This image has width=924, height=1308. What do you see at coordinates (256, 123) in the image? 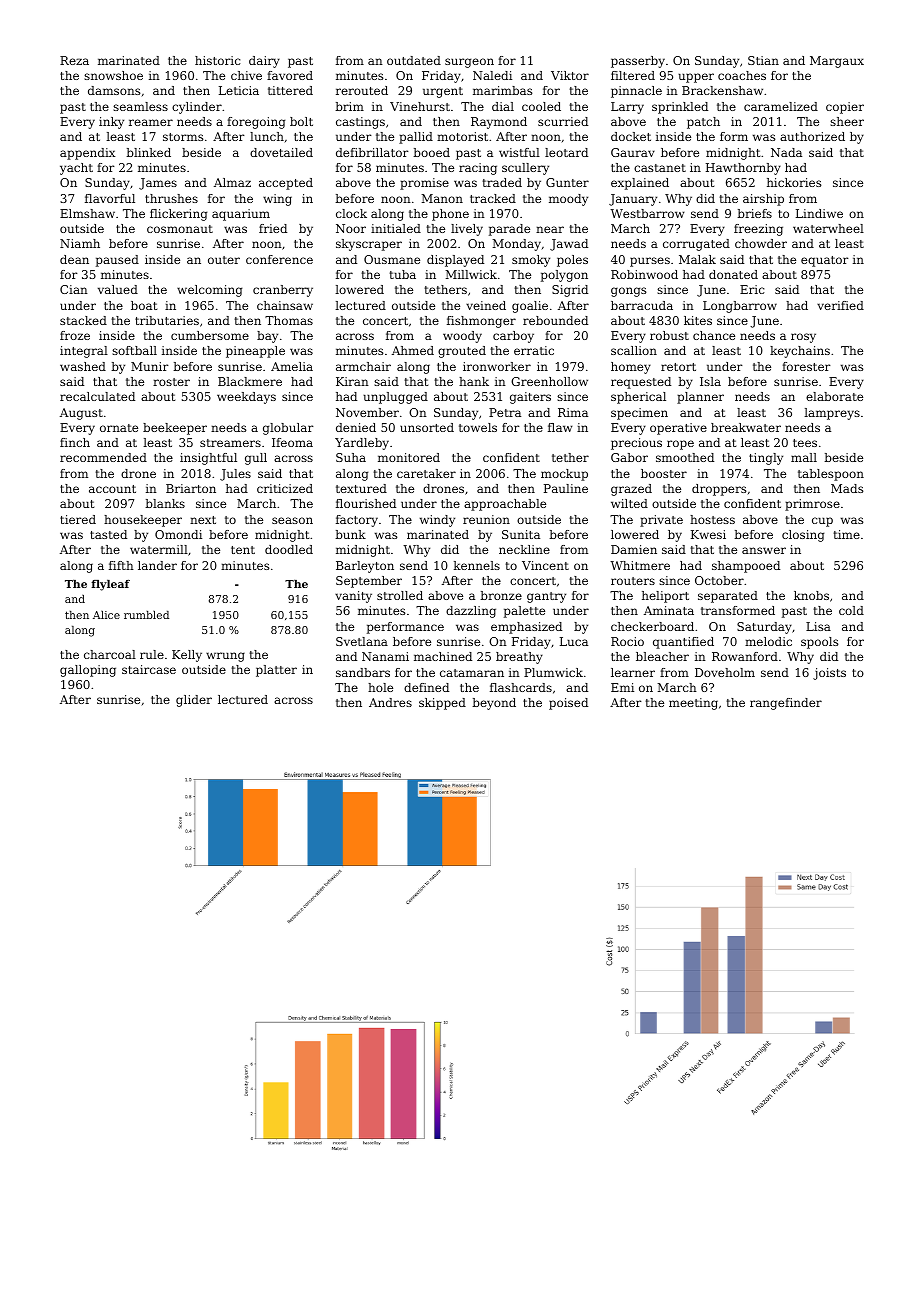
I see `foregoing` at bounding box center [256, 123].
